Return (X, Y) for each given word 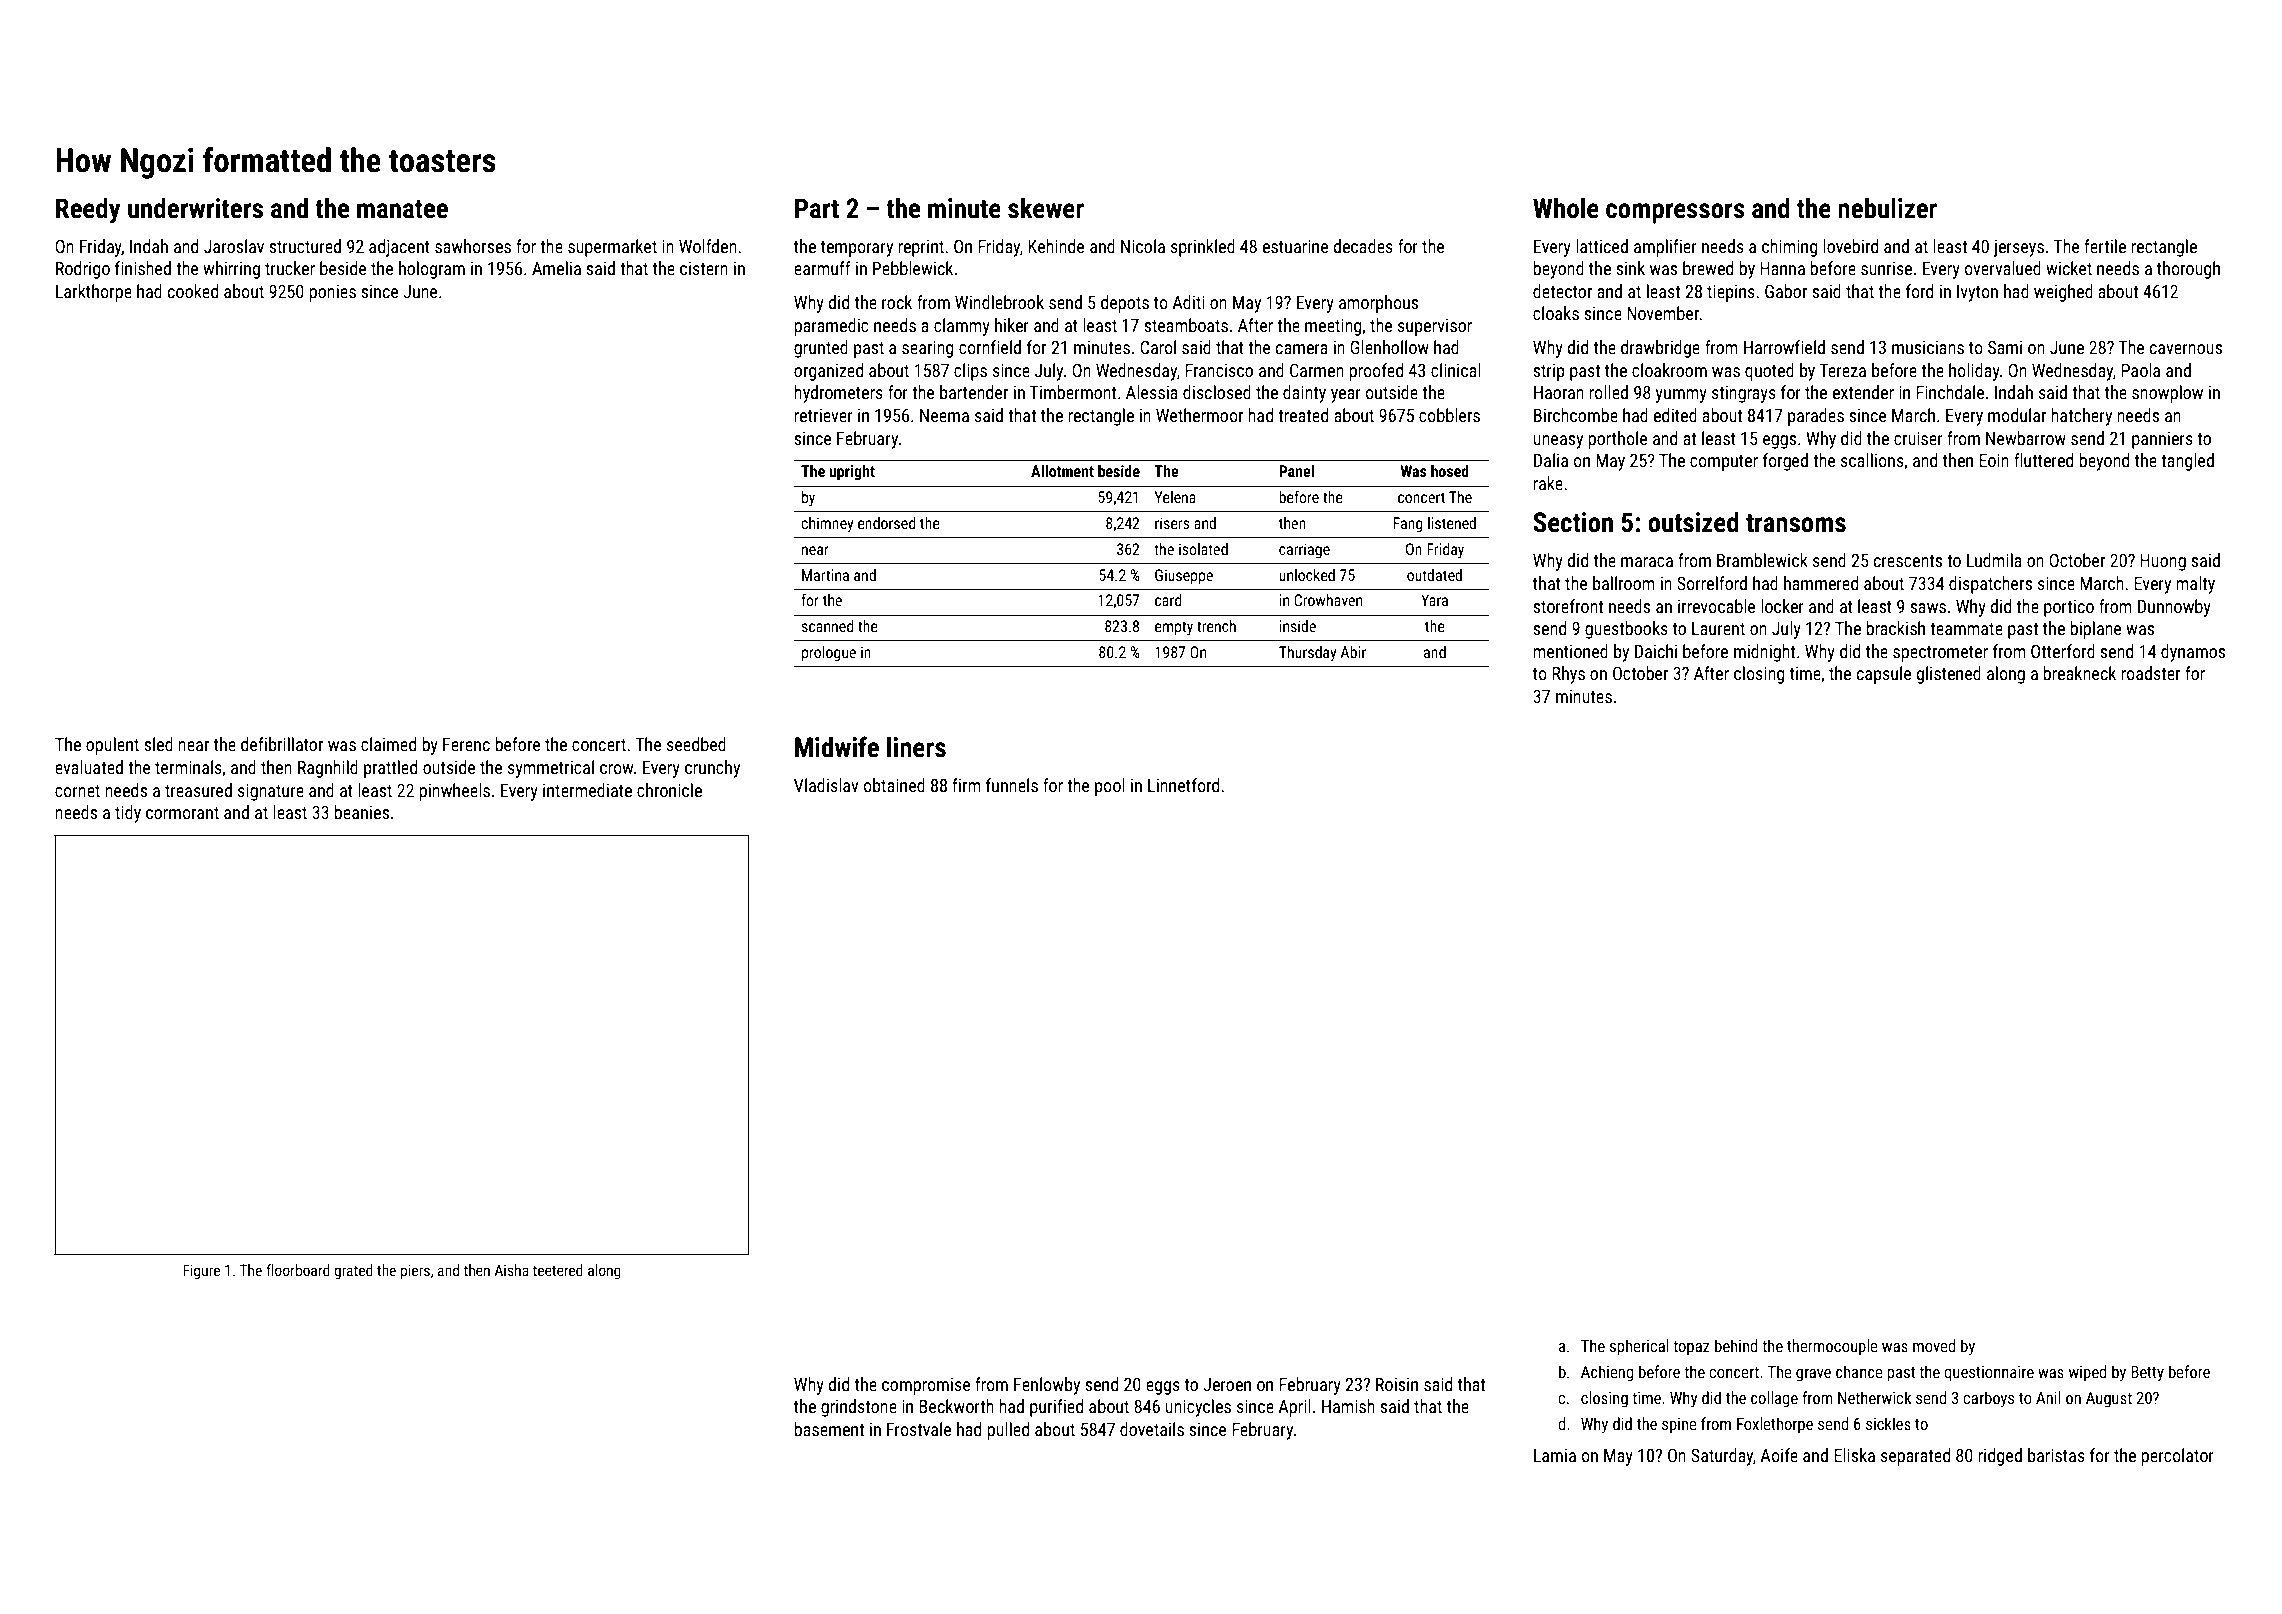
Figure (201, 1271)
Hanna (1782, 268)
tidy (128, 814)
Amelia (556, 268)
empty (1174, 628)
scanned (828, 626)
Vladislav (826, 785)
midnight (1764, 653)
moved (1934, 1345)
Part (817, 208)
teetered (558, 1270)
